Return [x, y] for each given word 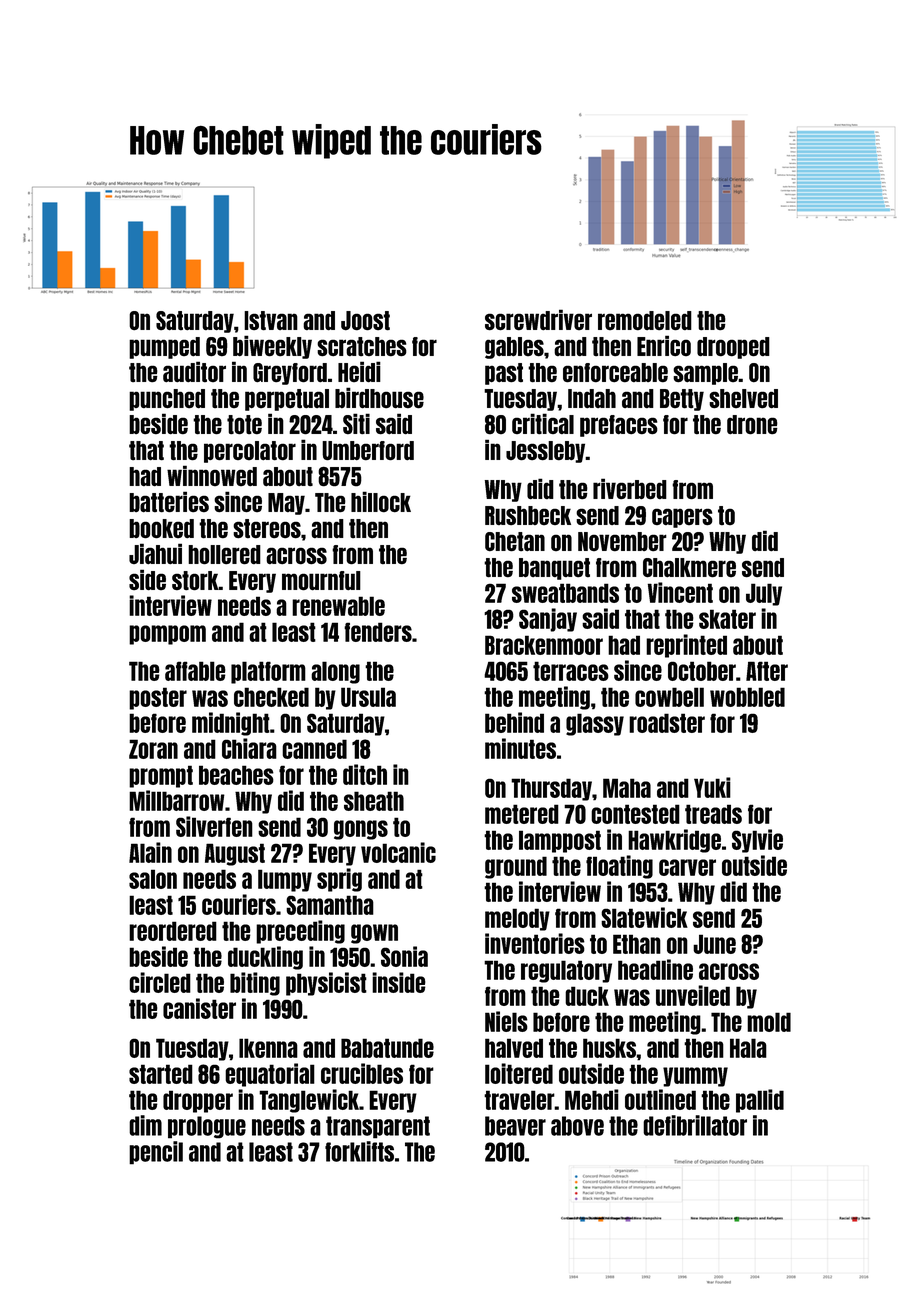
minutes [520, 748]
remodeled [645, 321]
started [161, 1074]
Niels [506, 1021]
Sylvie [757, 841]
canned [314, 749]
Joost [365, 321]
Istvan [271, 321]
